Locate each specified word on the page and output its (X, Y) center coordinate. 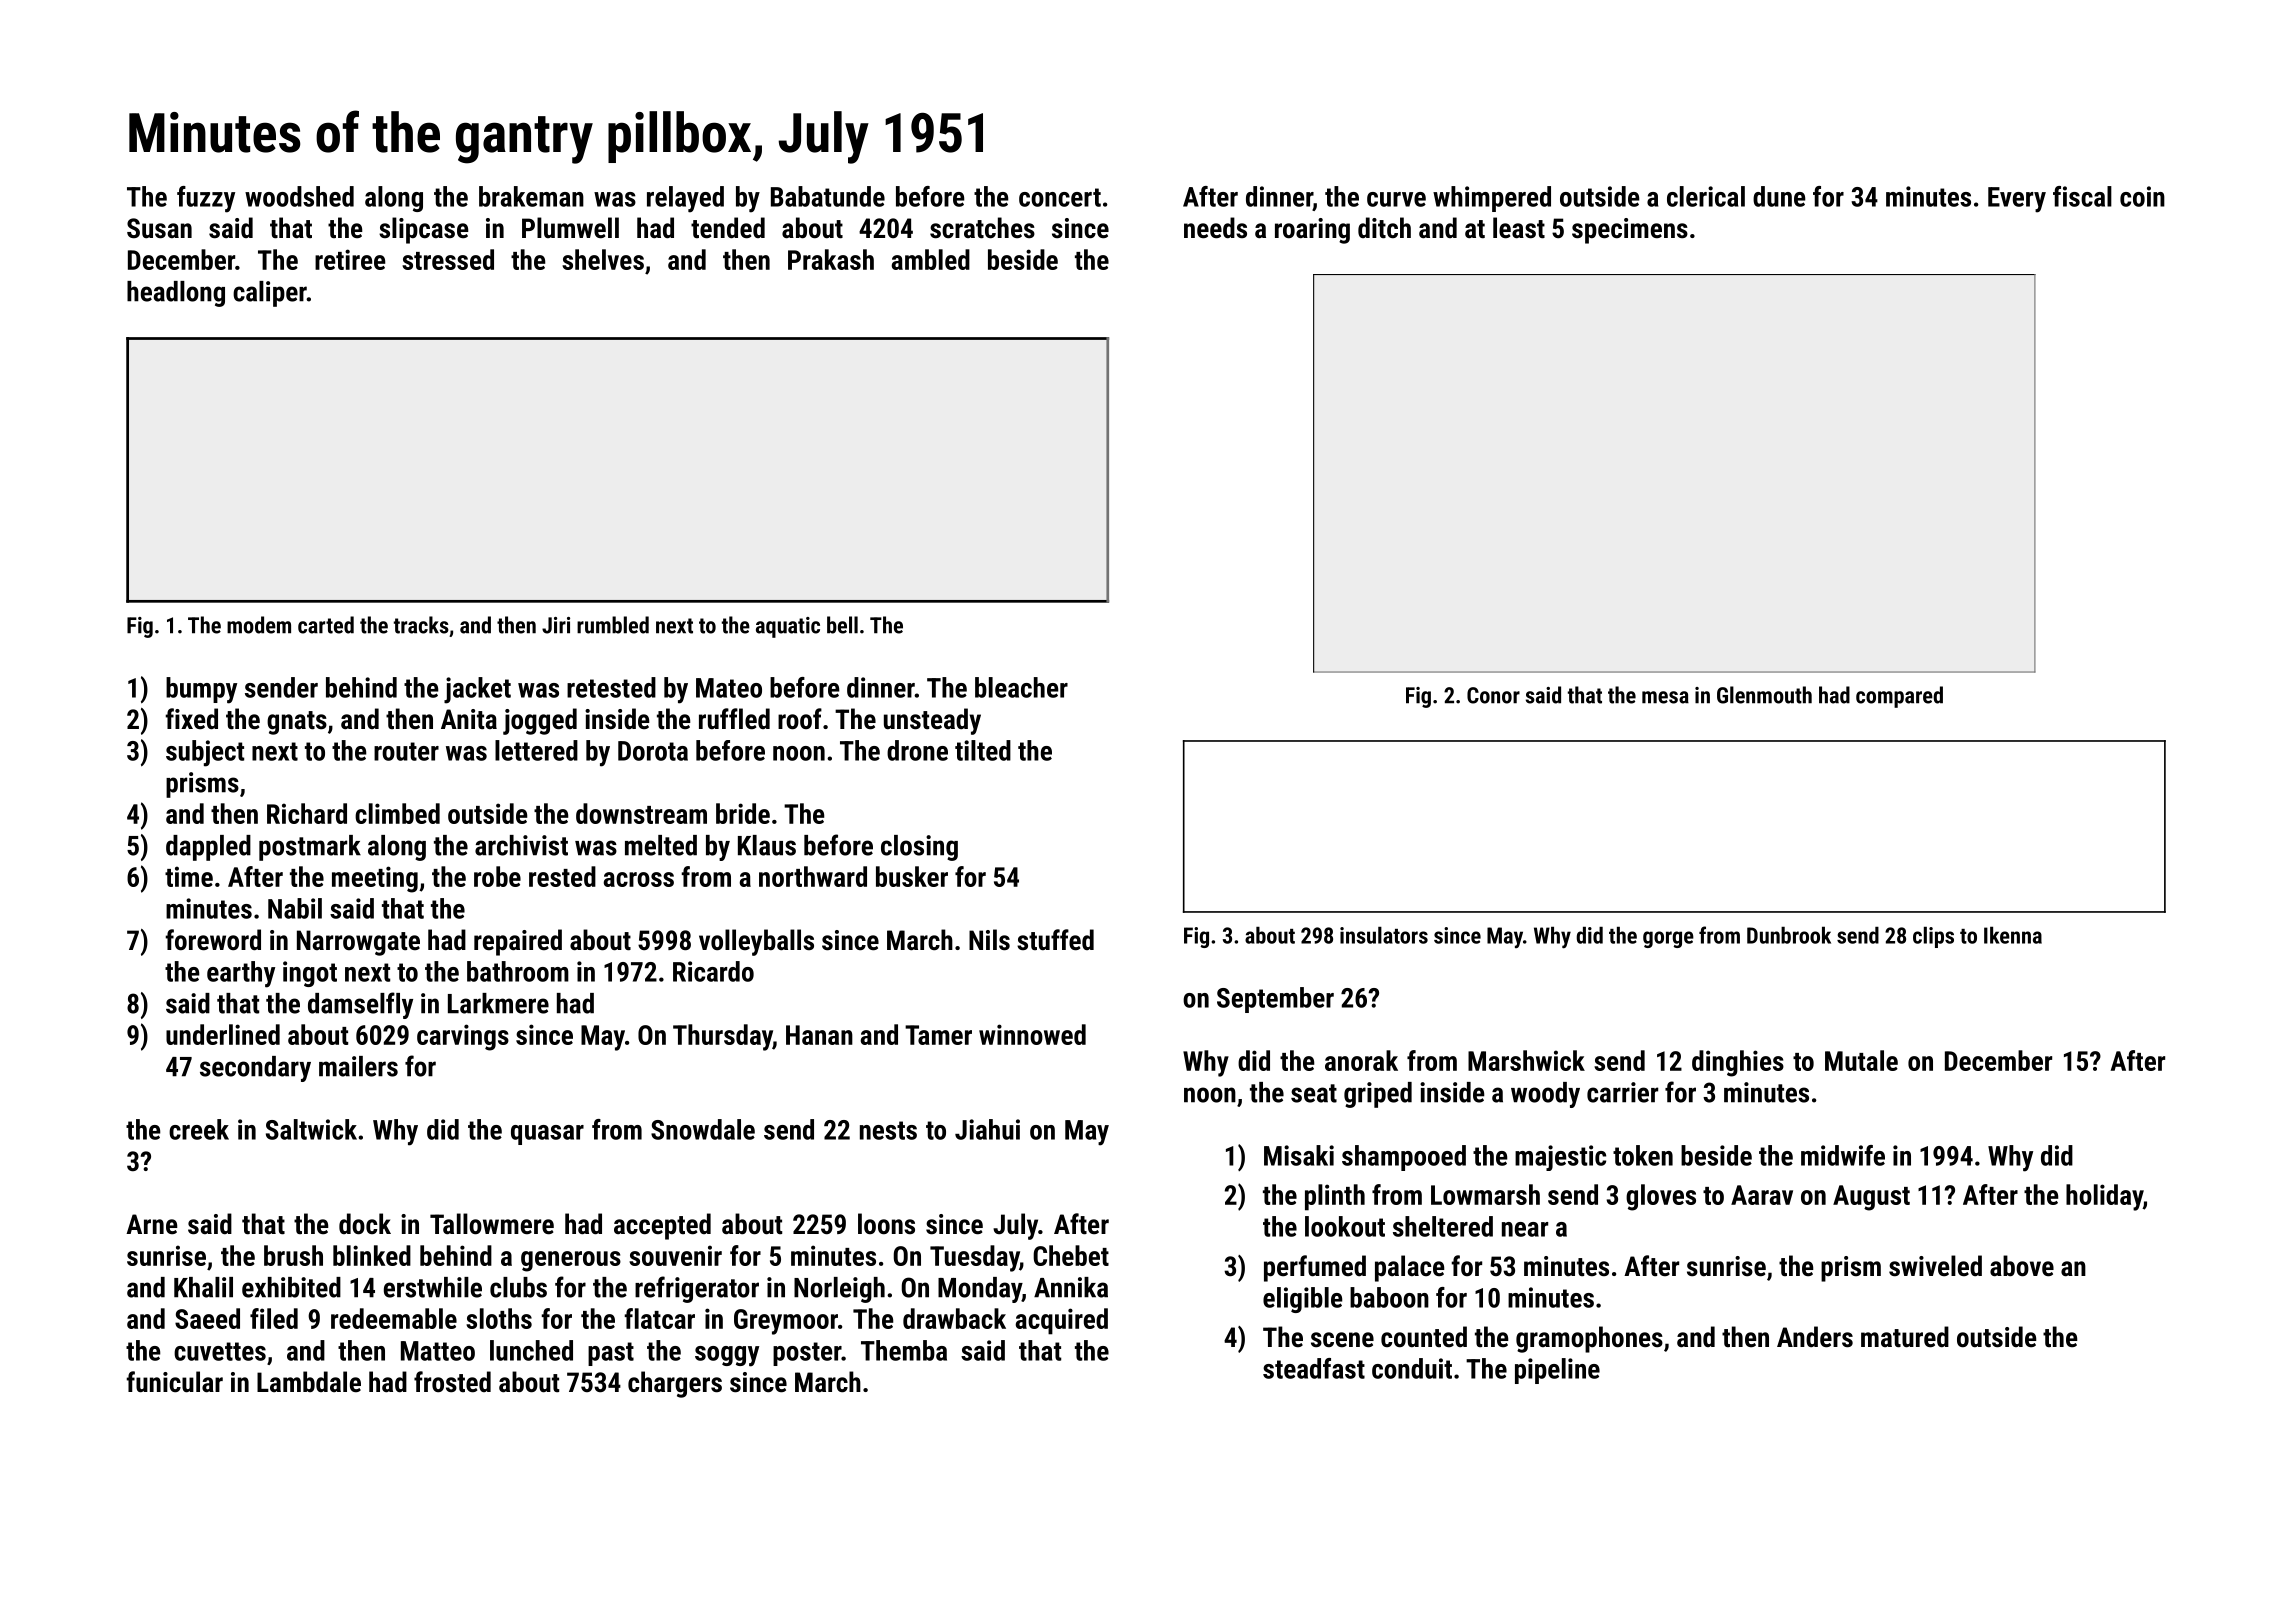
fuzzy (206, 199)
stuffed (1055, 940)
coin (2142, 196)
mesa (1665, 697)
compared (1899, 697)
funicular (174, 1382)
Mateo (729, 688)
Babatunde (828, 196)
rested (562, 876)
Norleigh (839, 1290)
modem (259, 625)
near (1525, 1229)
